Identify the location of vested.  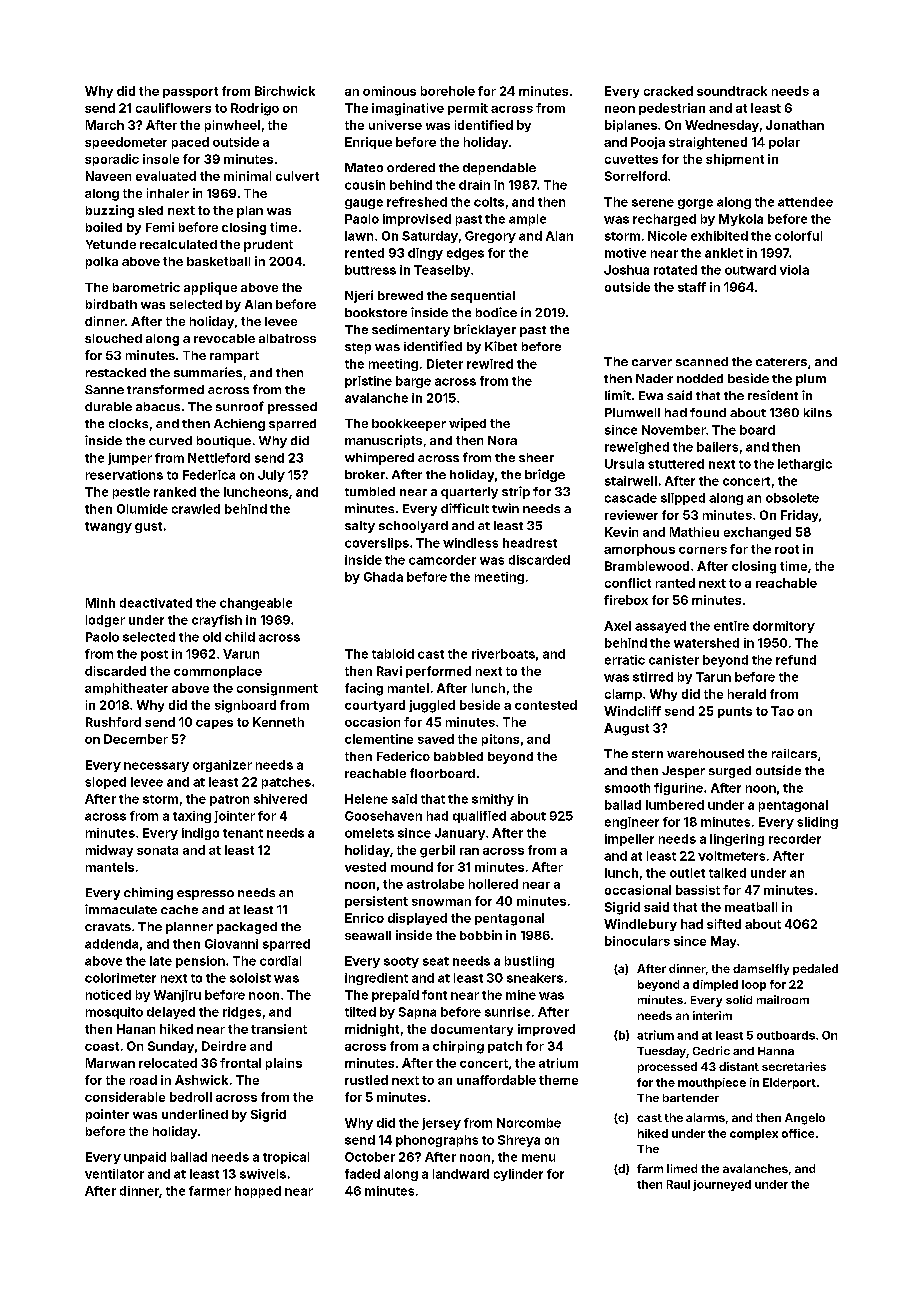
(365, 867).
